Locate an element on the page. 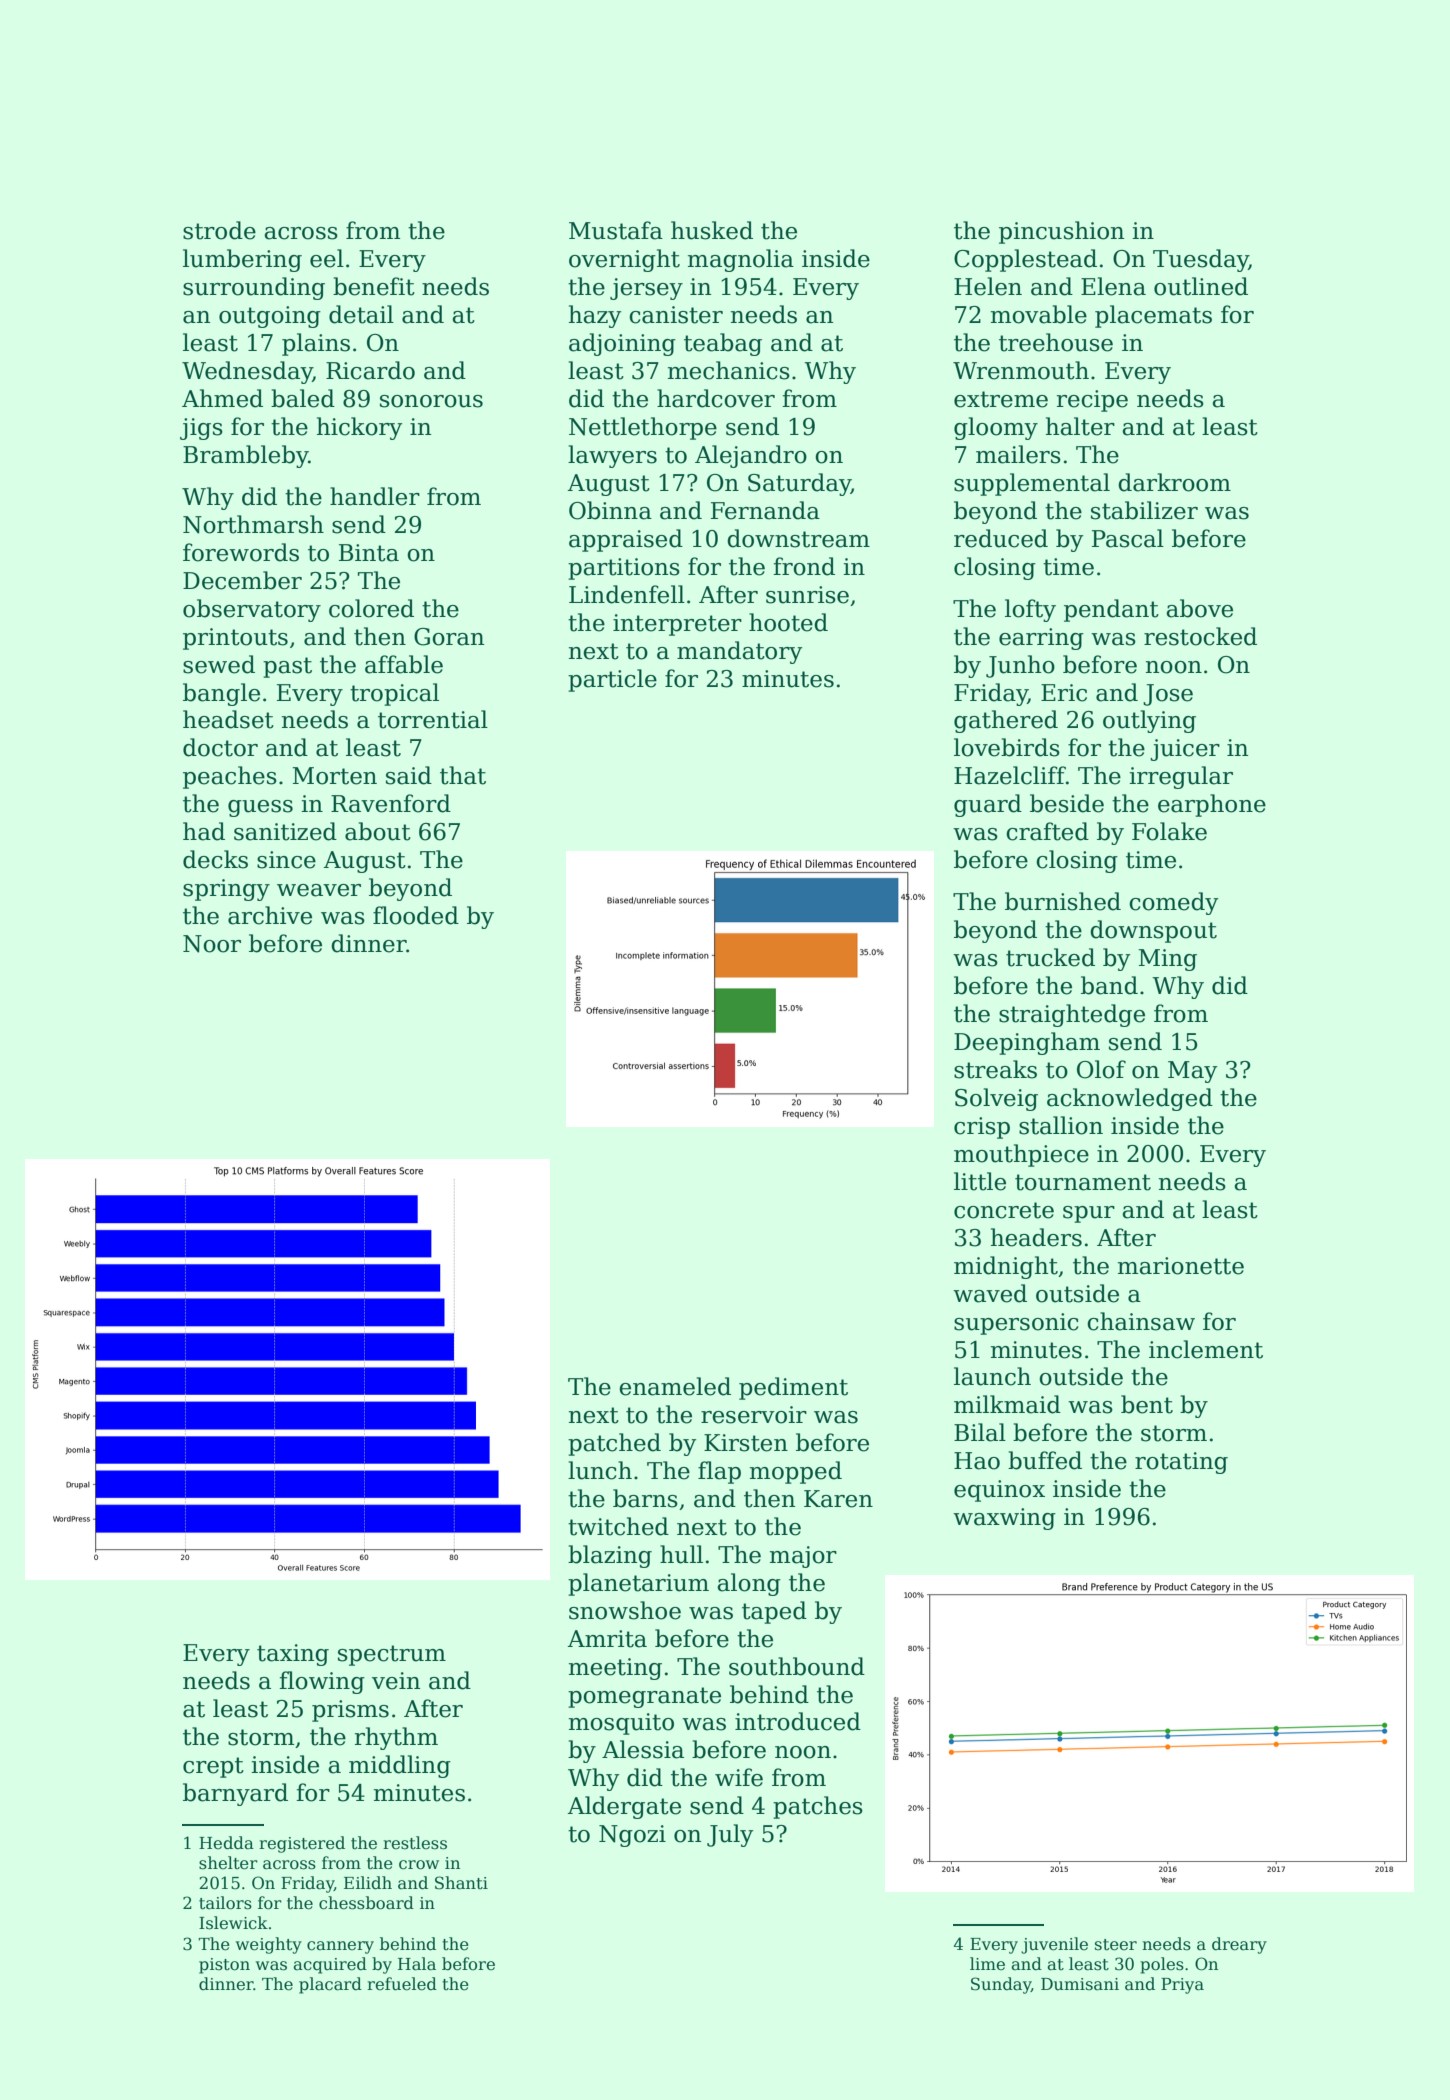  Copplestead is located at coordinates (1025, 260).
